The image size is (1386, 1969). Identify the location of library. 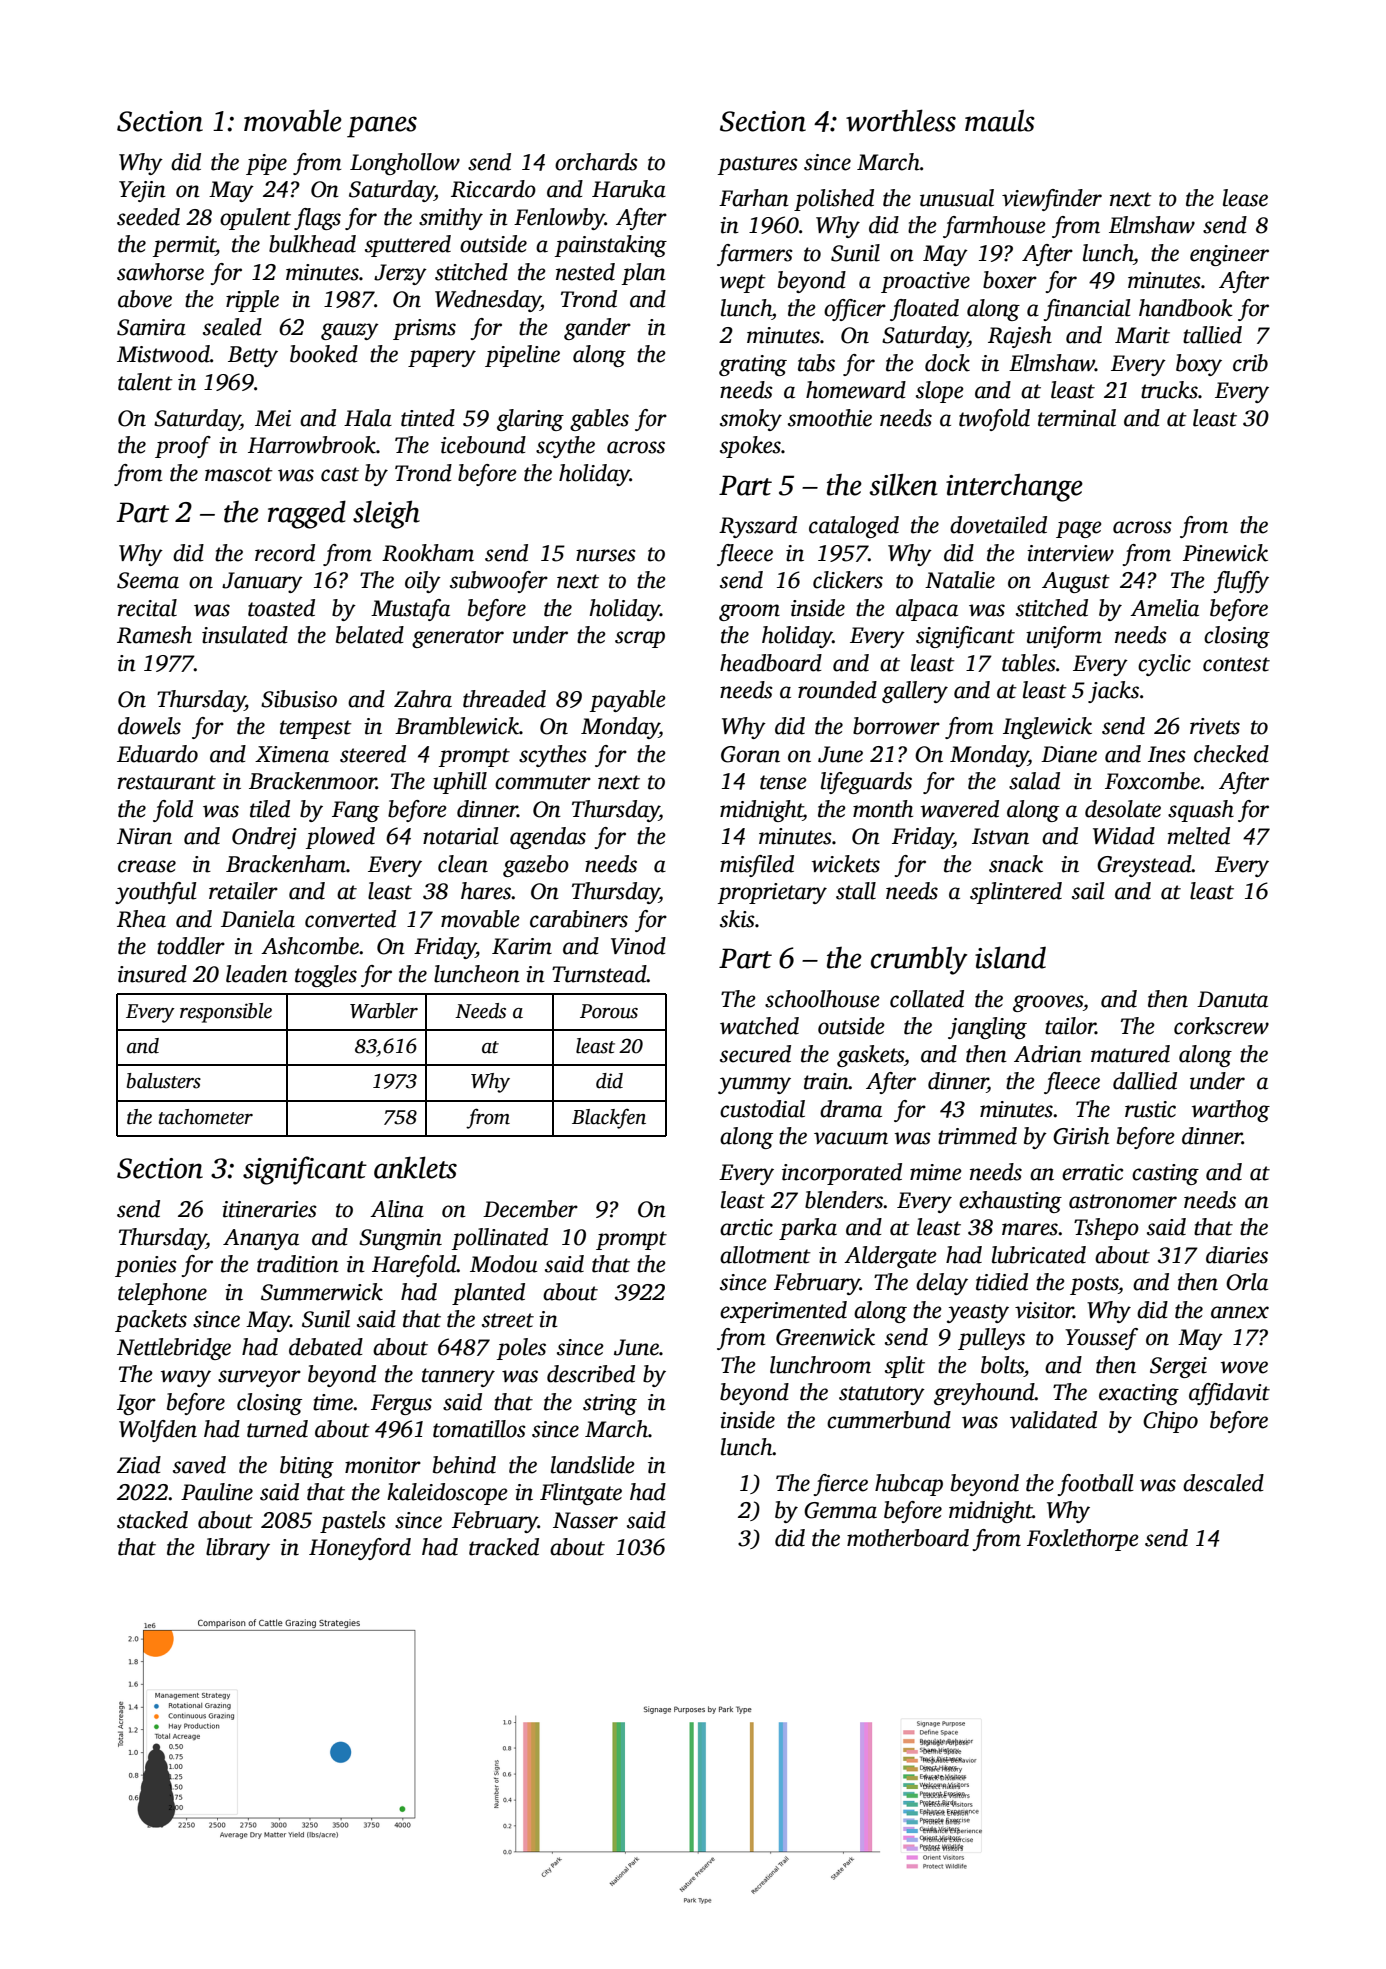
(238, 1549).
